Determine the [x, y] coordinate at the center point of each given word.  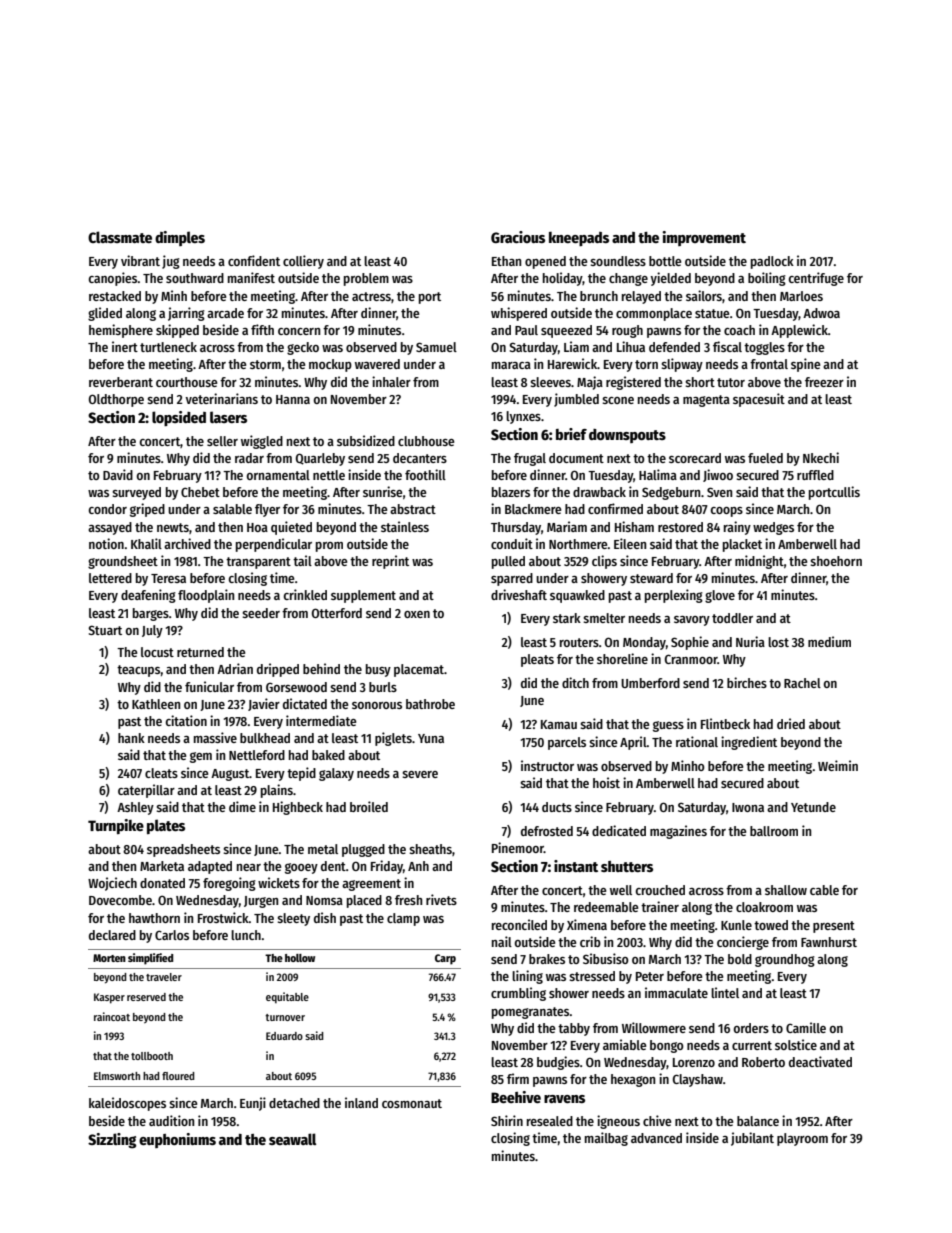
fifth [262, 329]
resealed [550, 1121]
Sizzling [112, 1141]
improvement [704, 238]
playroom [802, 1139]
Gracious [518, 237]
